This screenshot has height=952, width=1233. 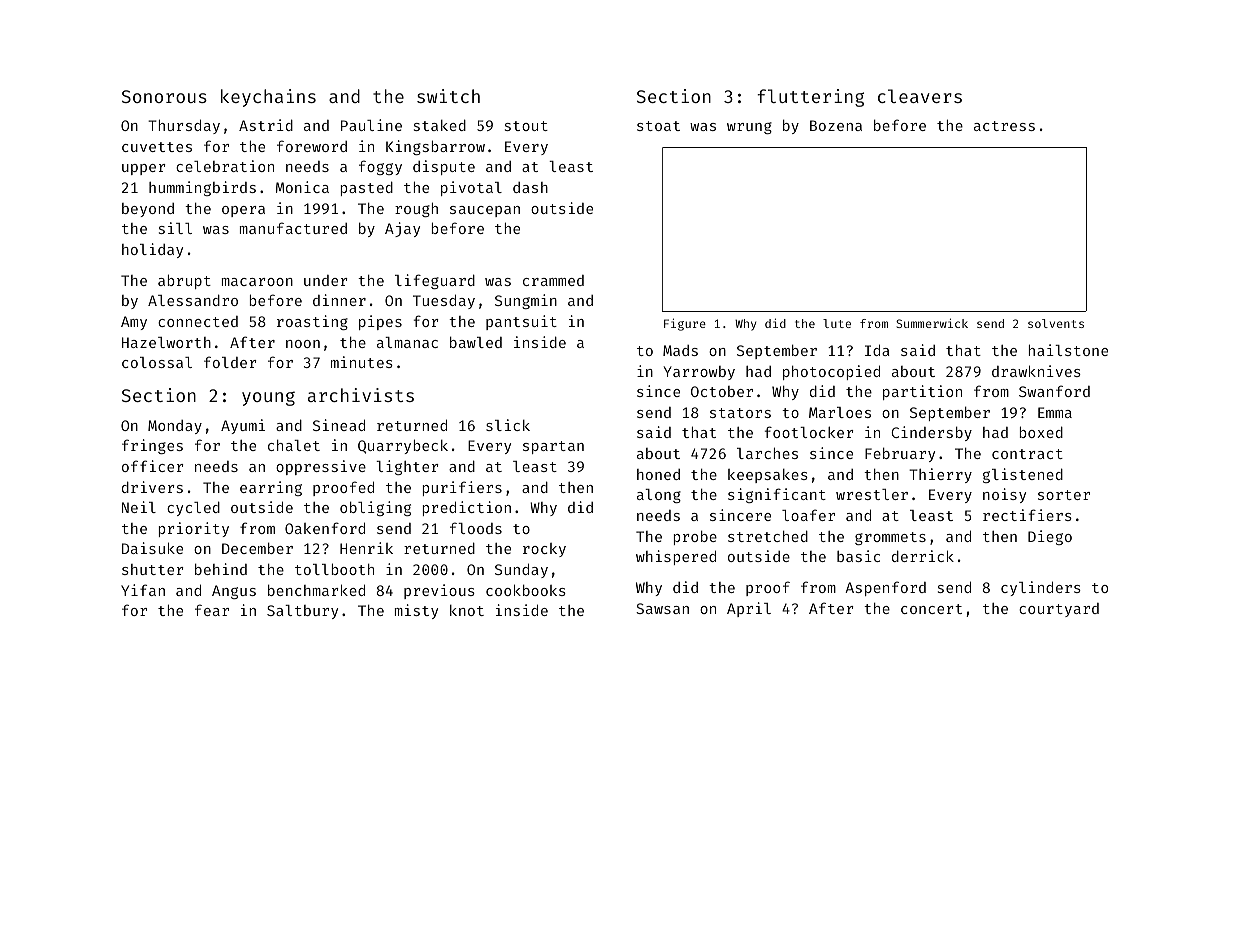 What do you see at coordinates (680, 350) in the screenshot?
I see `Mads` at bounding box center [680, 350].
